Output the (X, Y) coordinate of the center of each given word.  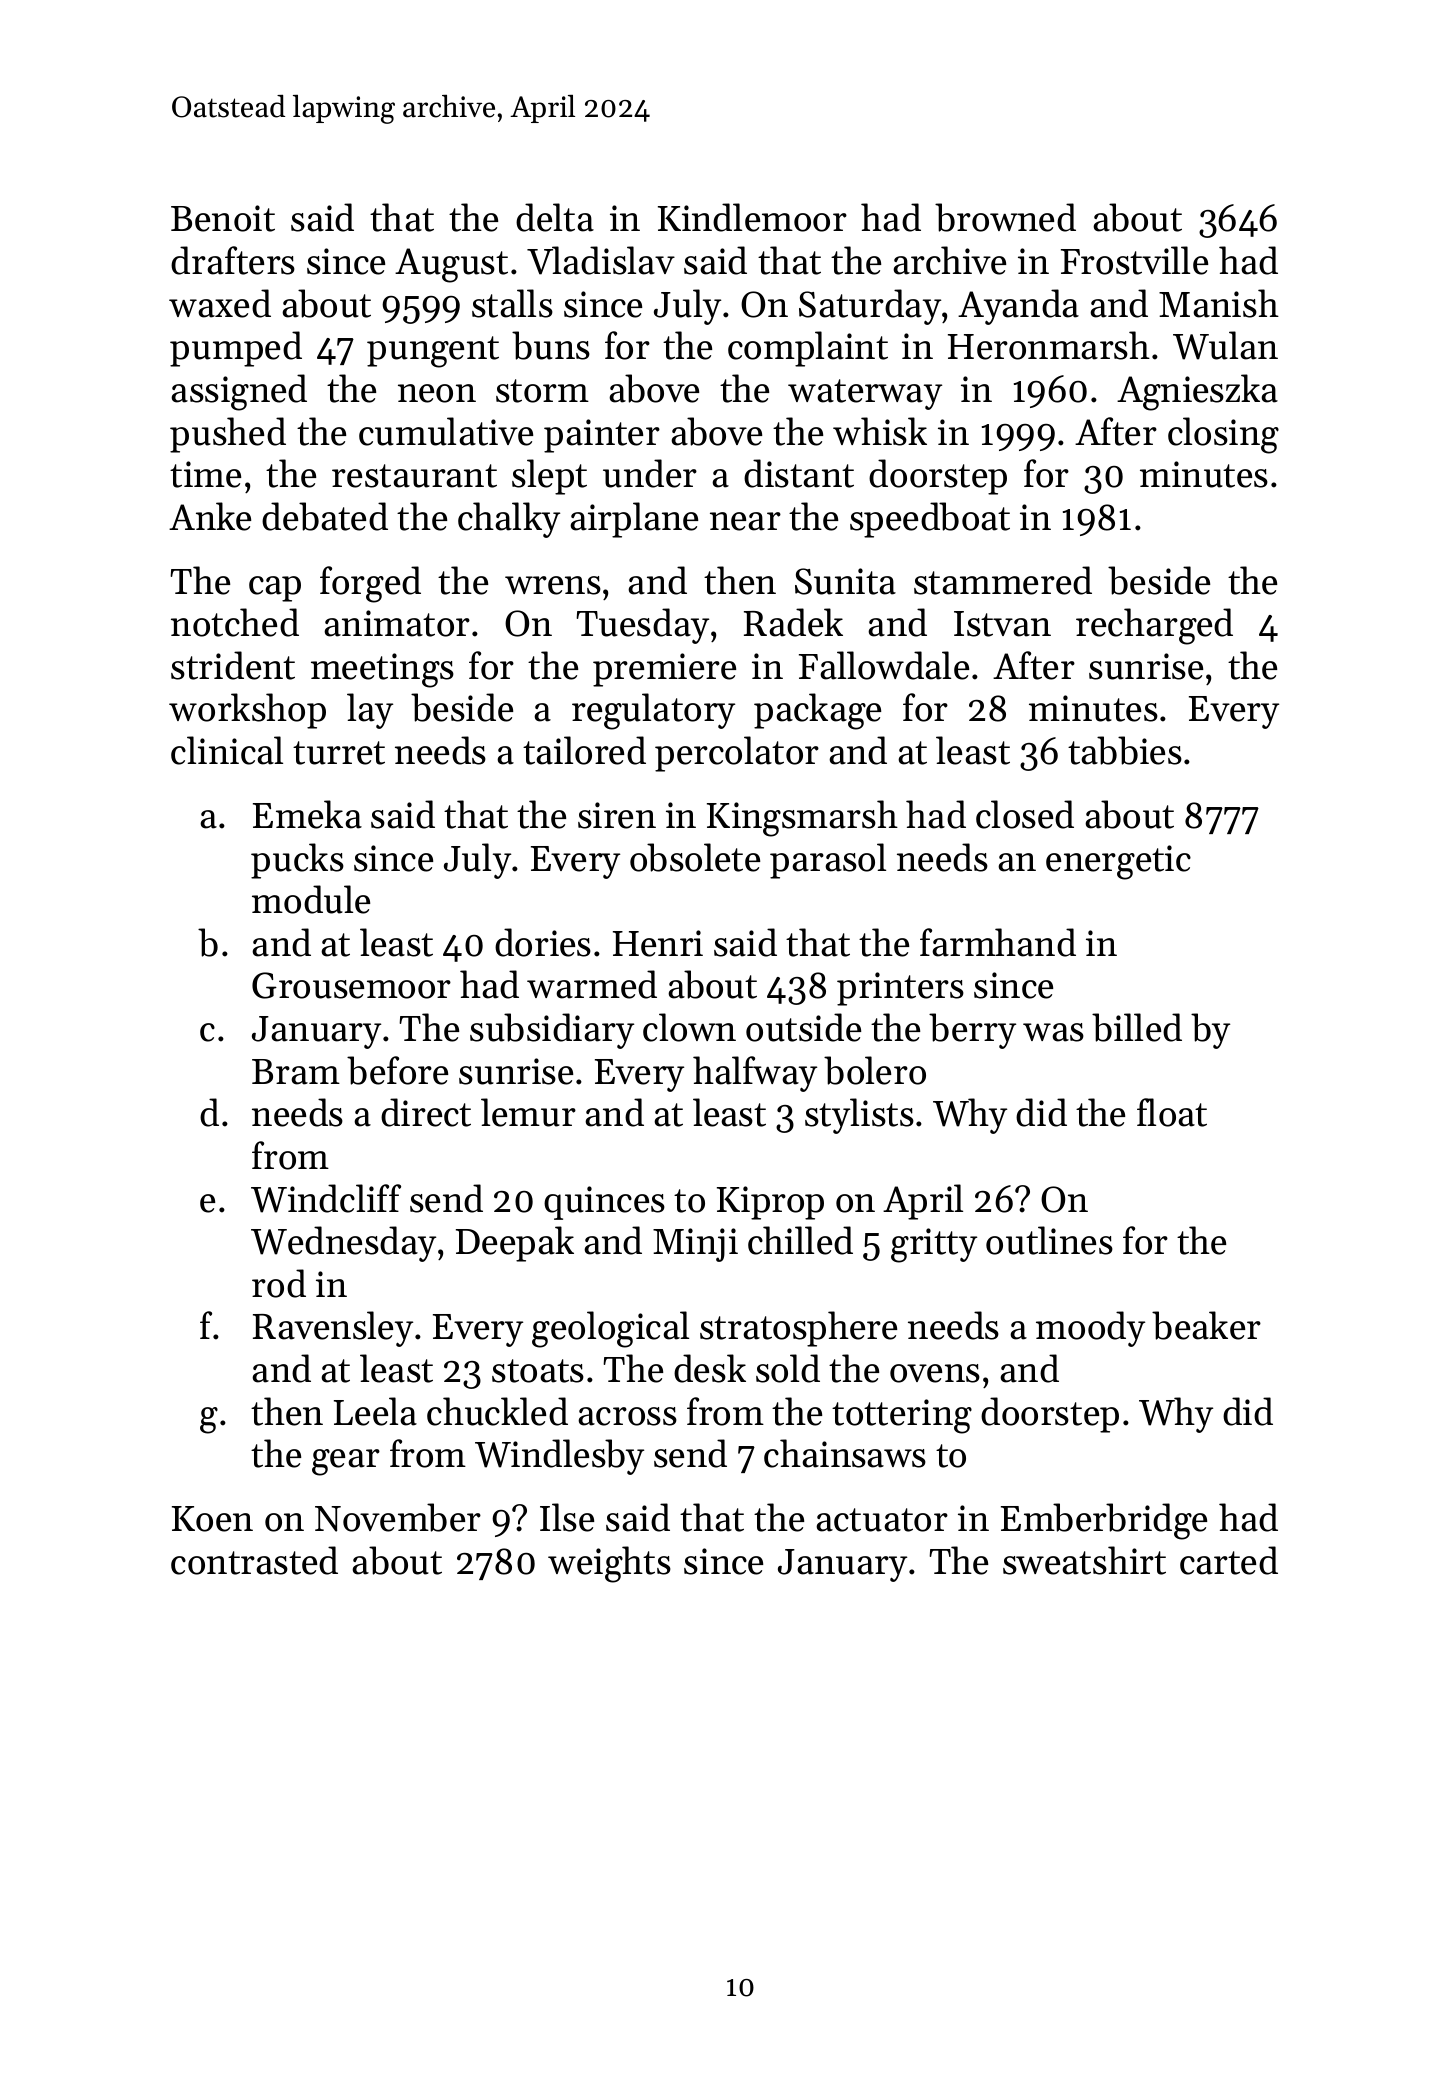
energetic (1118, 862)
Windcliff (326, 1198)
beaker (1206, 1325)
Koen (212, 1519)
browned (1005, 217)
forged (370, 584)
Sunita (845, 581)
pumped (236, 349)
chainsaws (845, 1453)
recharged (1154, 626)
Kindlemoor (752, 217)
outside (803, 1027)
